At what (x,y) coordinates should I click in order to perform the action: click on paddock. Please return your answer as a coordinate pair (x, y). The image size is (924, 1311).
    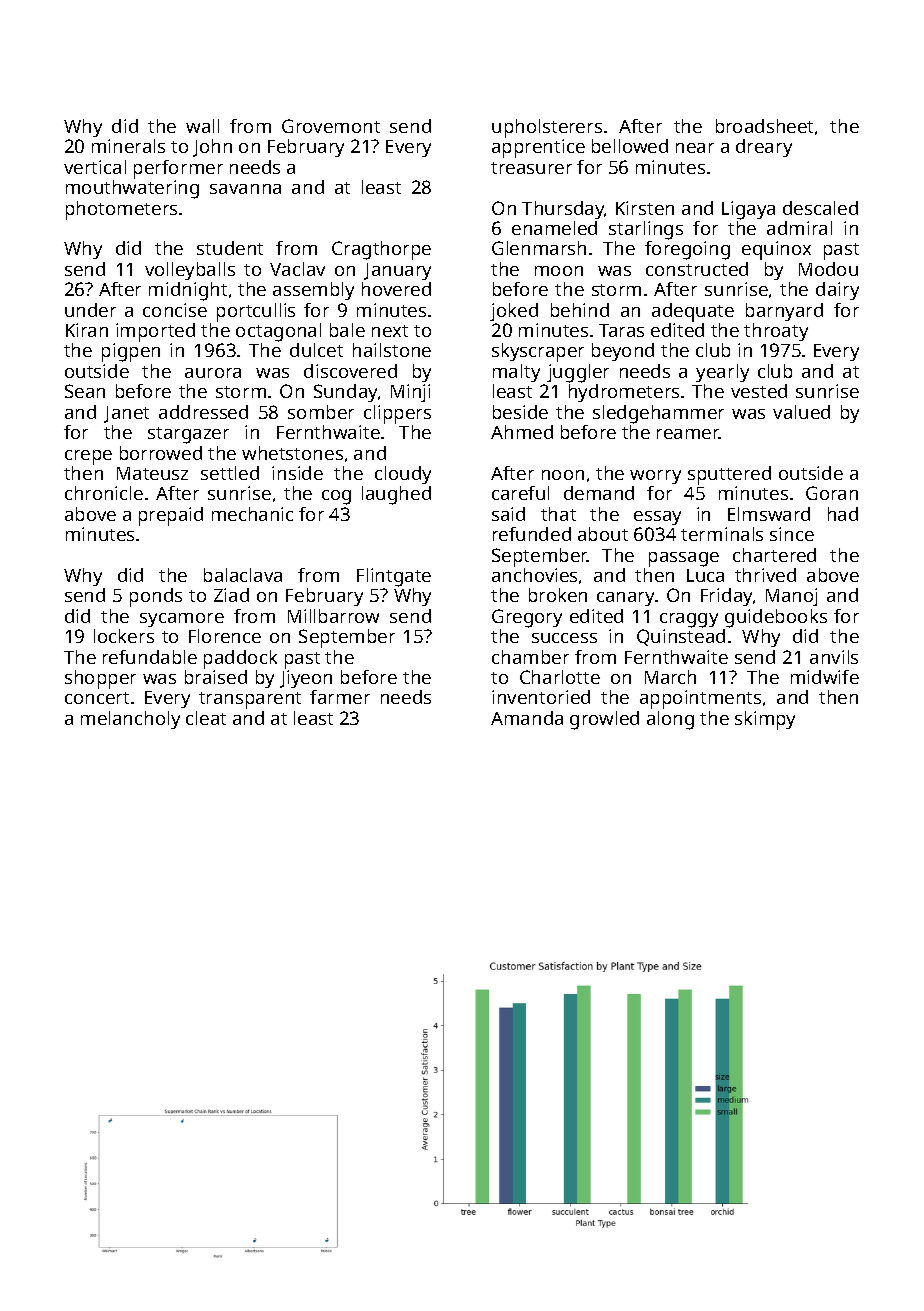
    Looking at the image, I should click on (240, 659).
